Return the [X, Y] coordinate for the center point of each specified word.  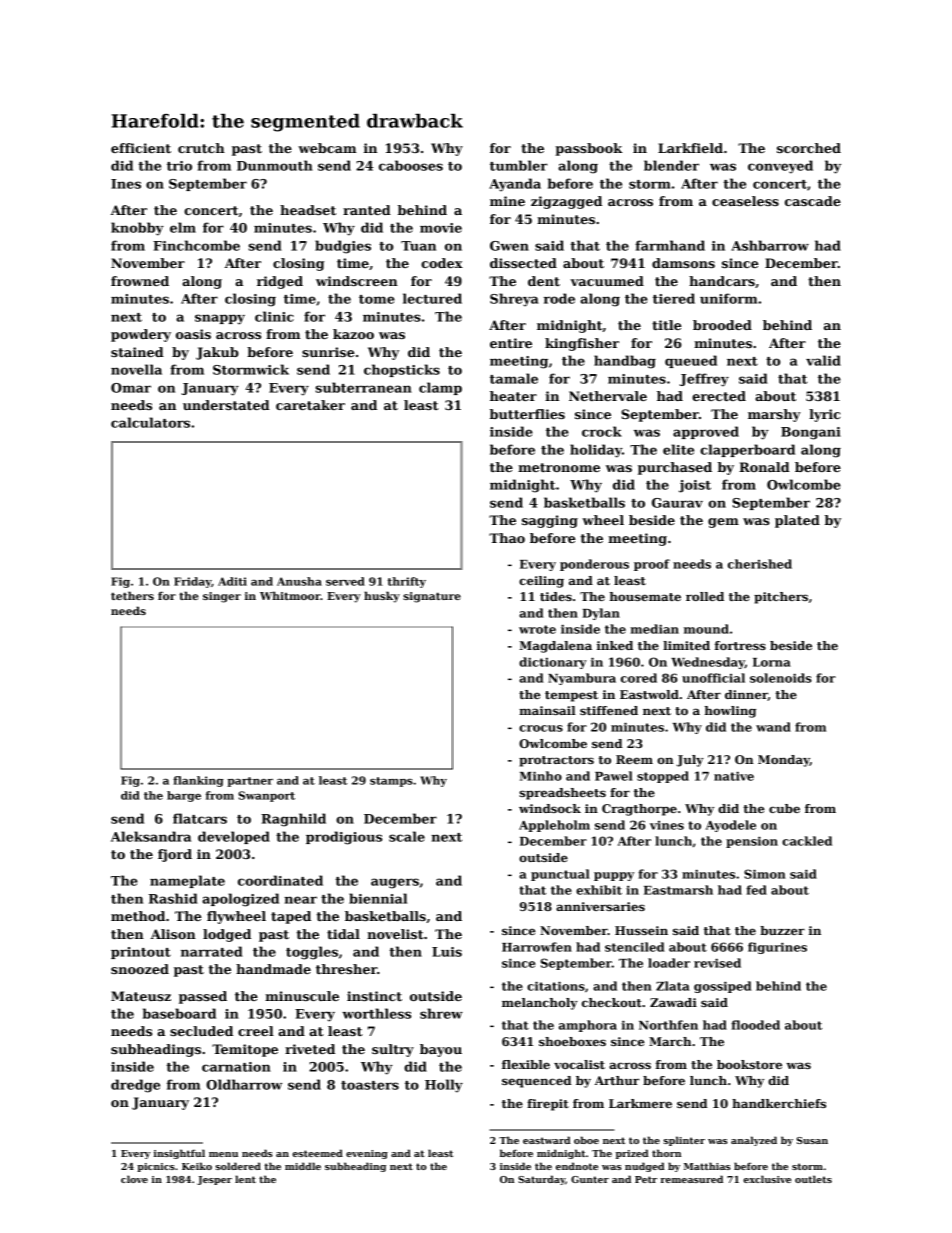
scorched [809, 148]
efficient [141, 148]
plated [797, 521]
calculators [150, 422]
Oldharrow [244, 1084]
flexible [526, 1064]
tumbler [518, 165]
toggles [312, 953]
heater [513, 396]
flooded [755, 1025]
